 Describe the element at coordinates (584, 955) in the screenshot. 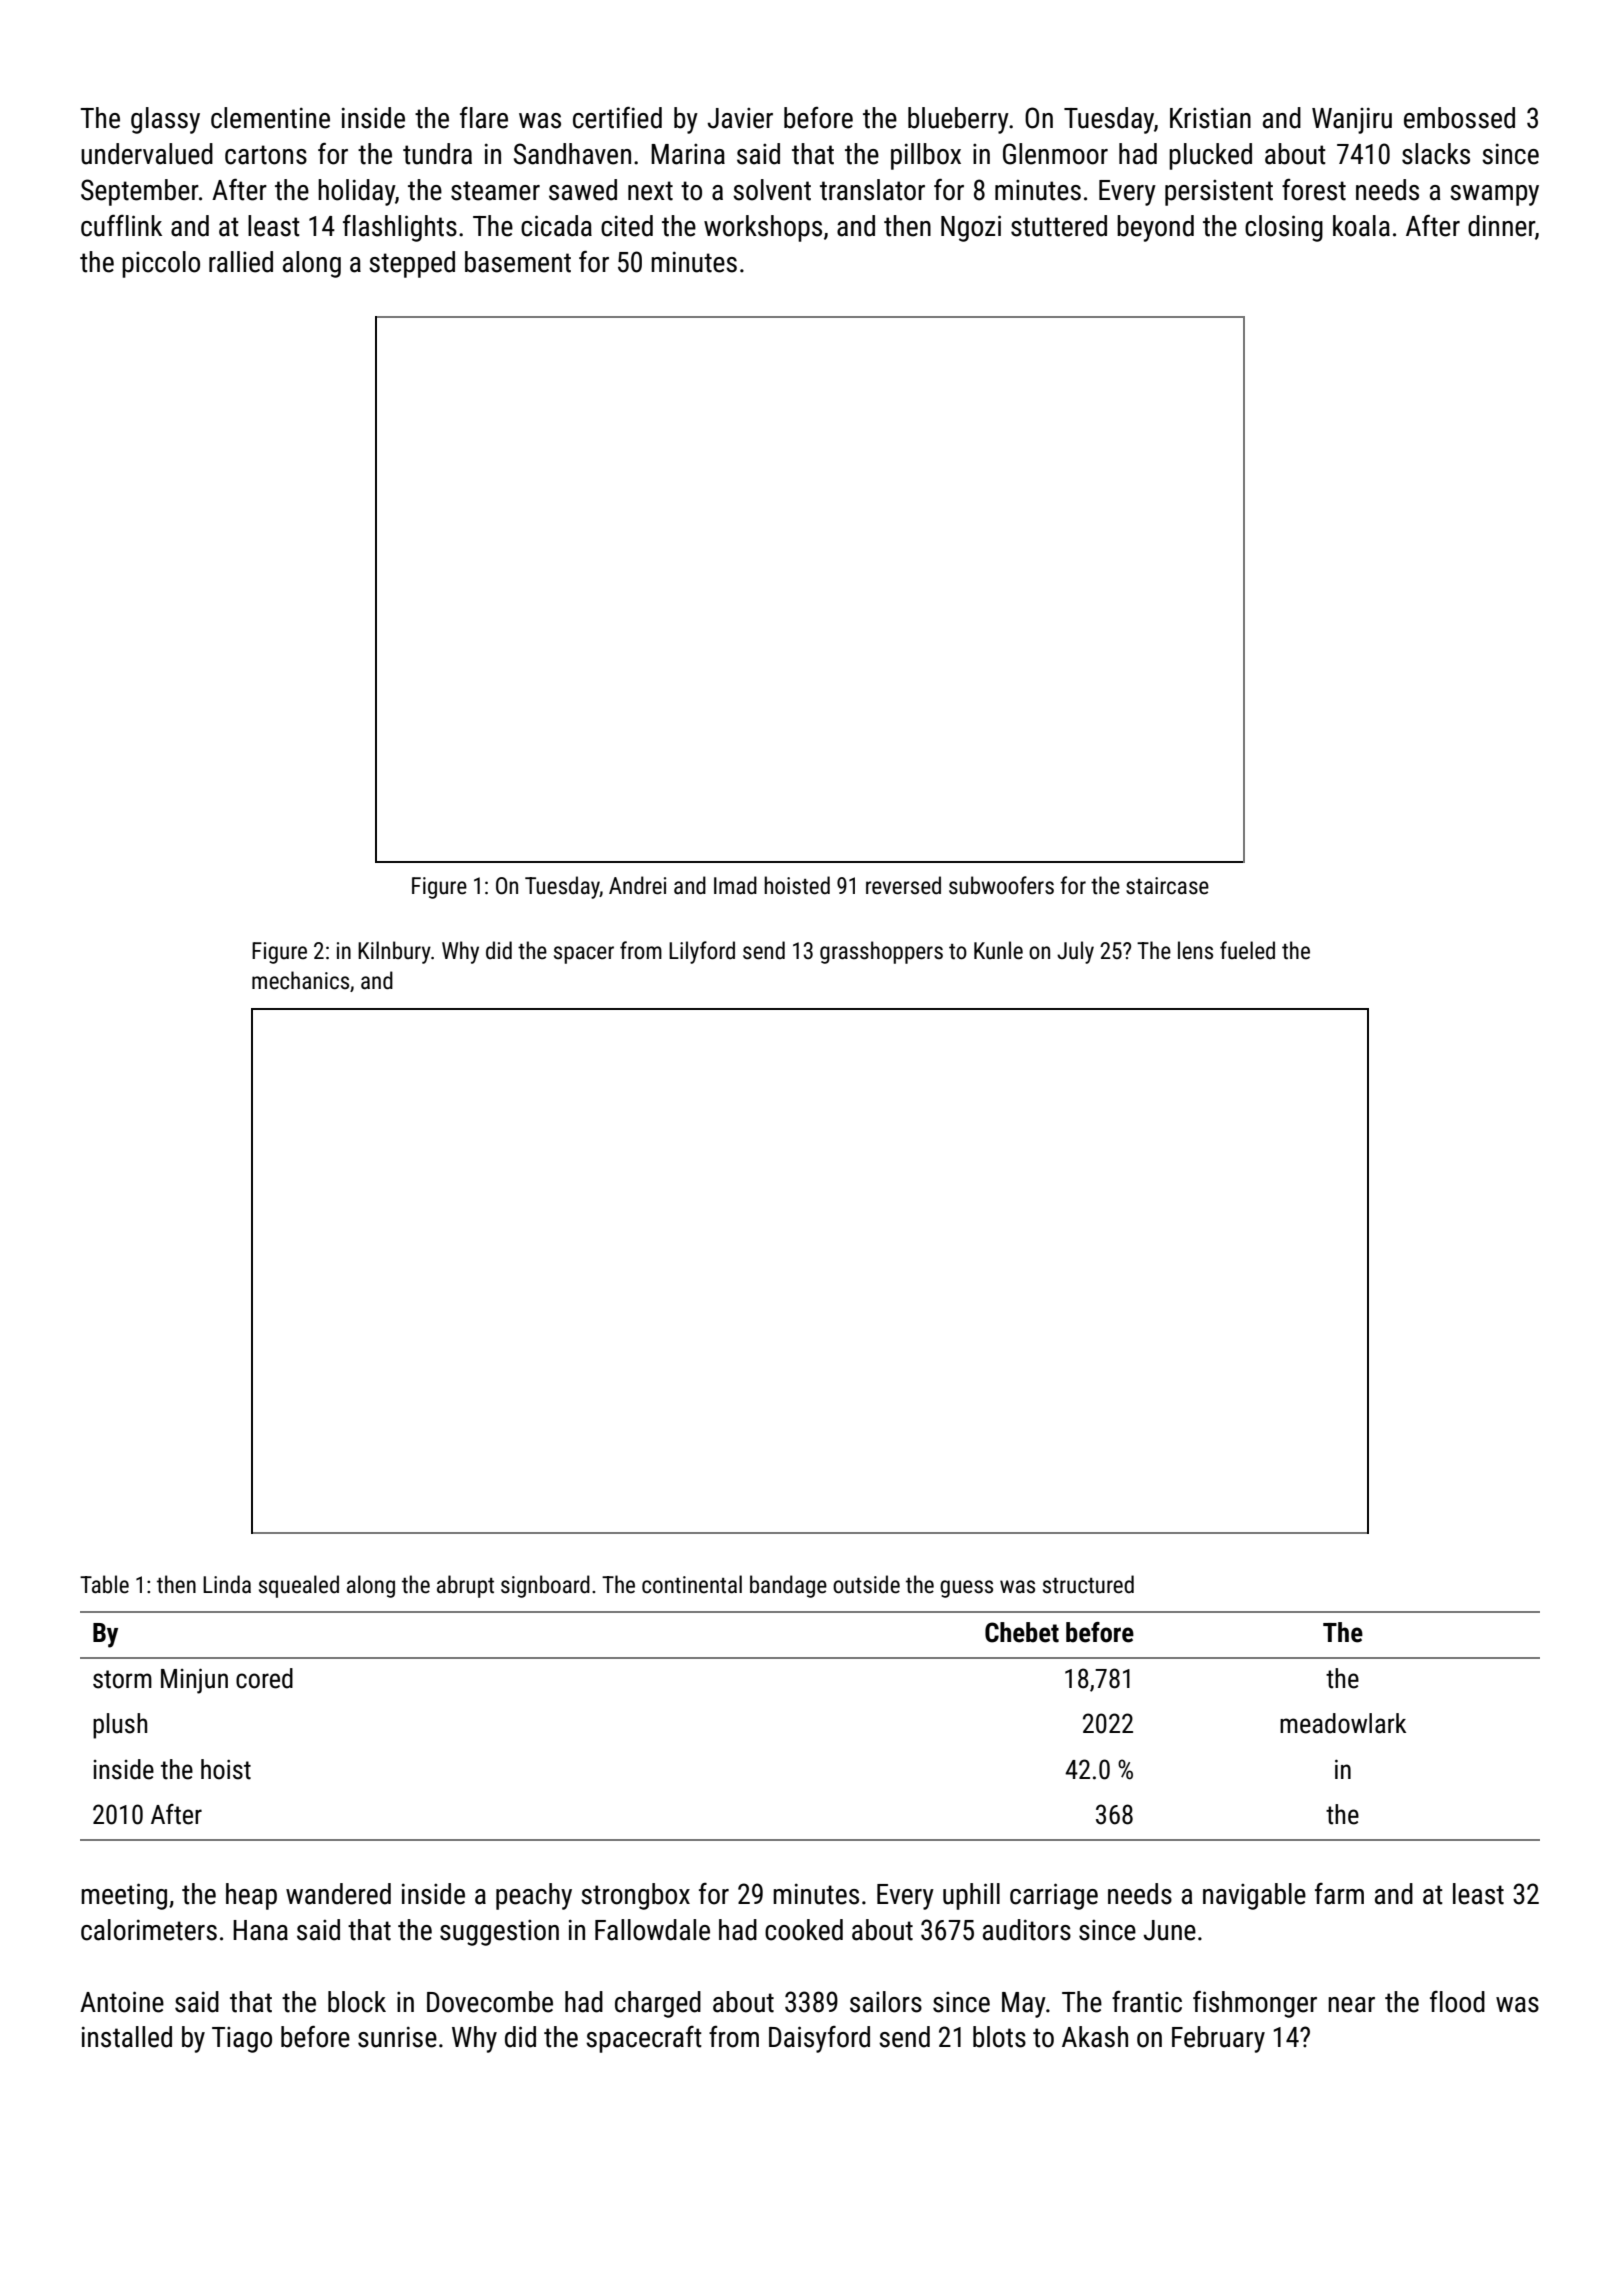

I see `spacer` at that location.
